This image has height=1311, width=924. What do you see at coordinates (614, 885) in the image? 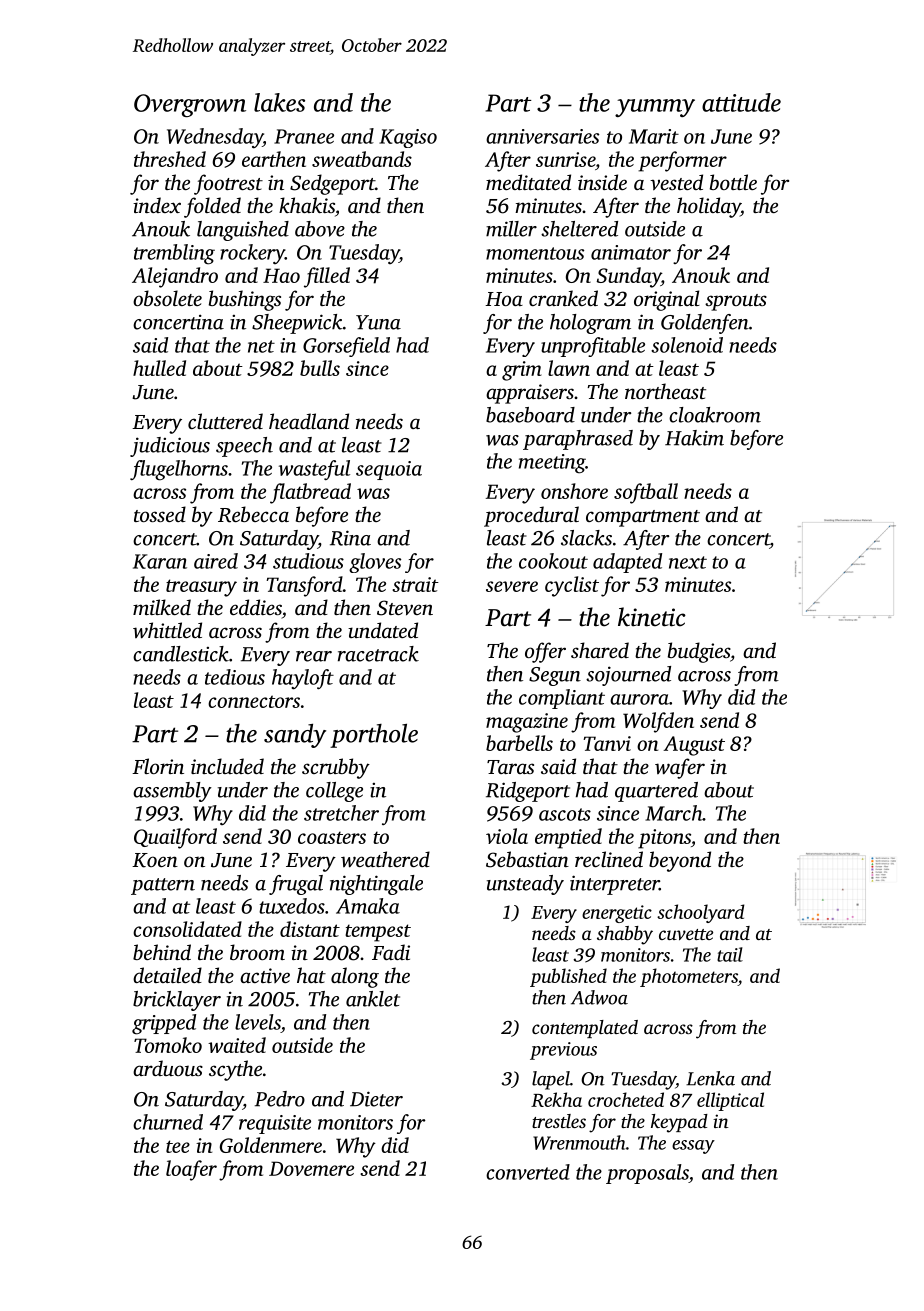
I see `interpreter` at bounding box center [614, 885].
